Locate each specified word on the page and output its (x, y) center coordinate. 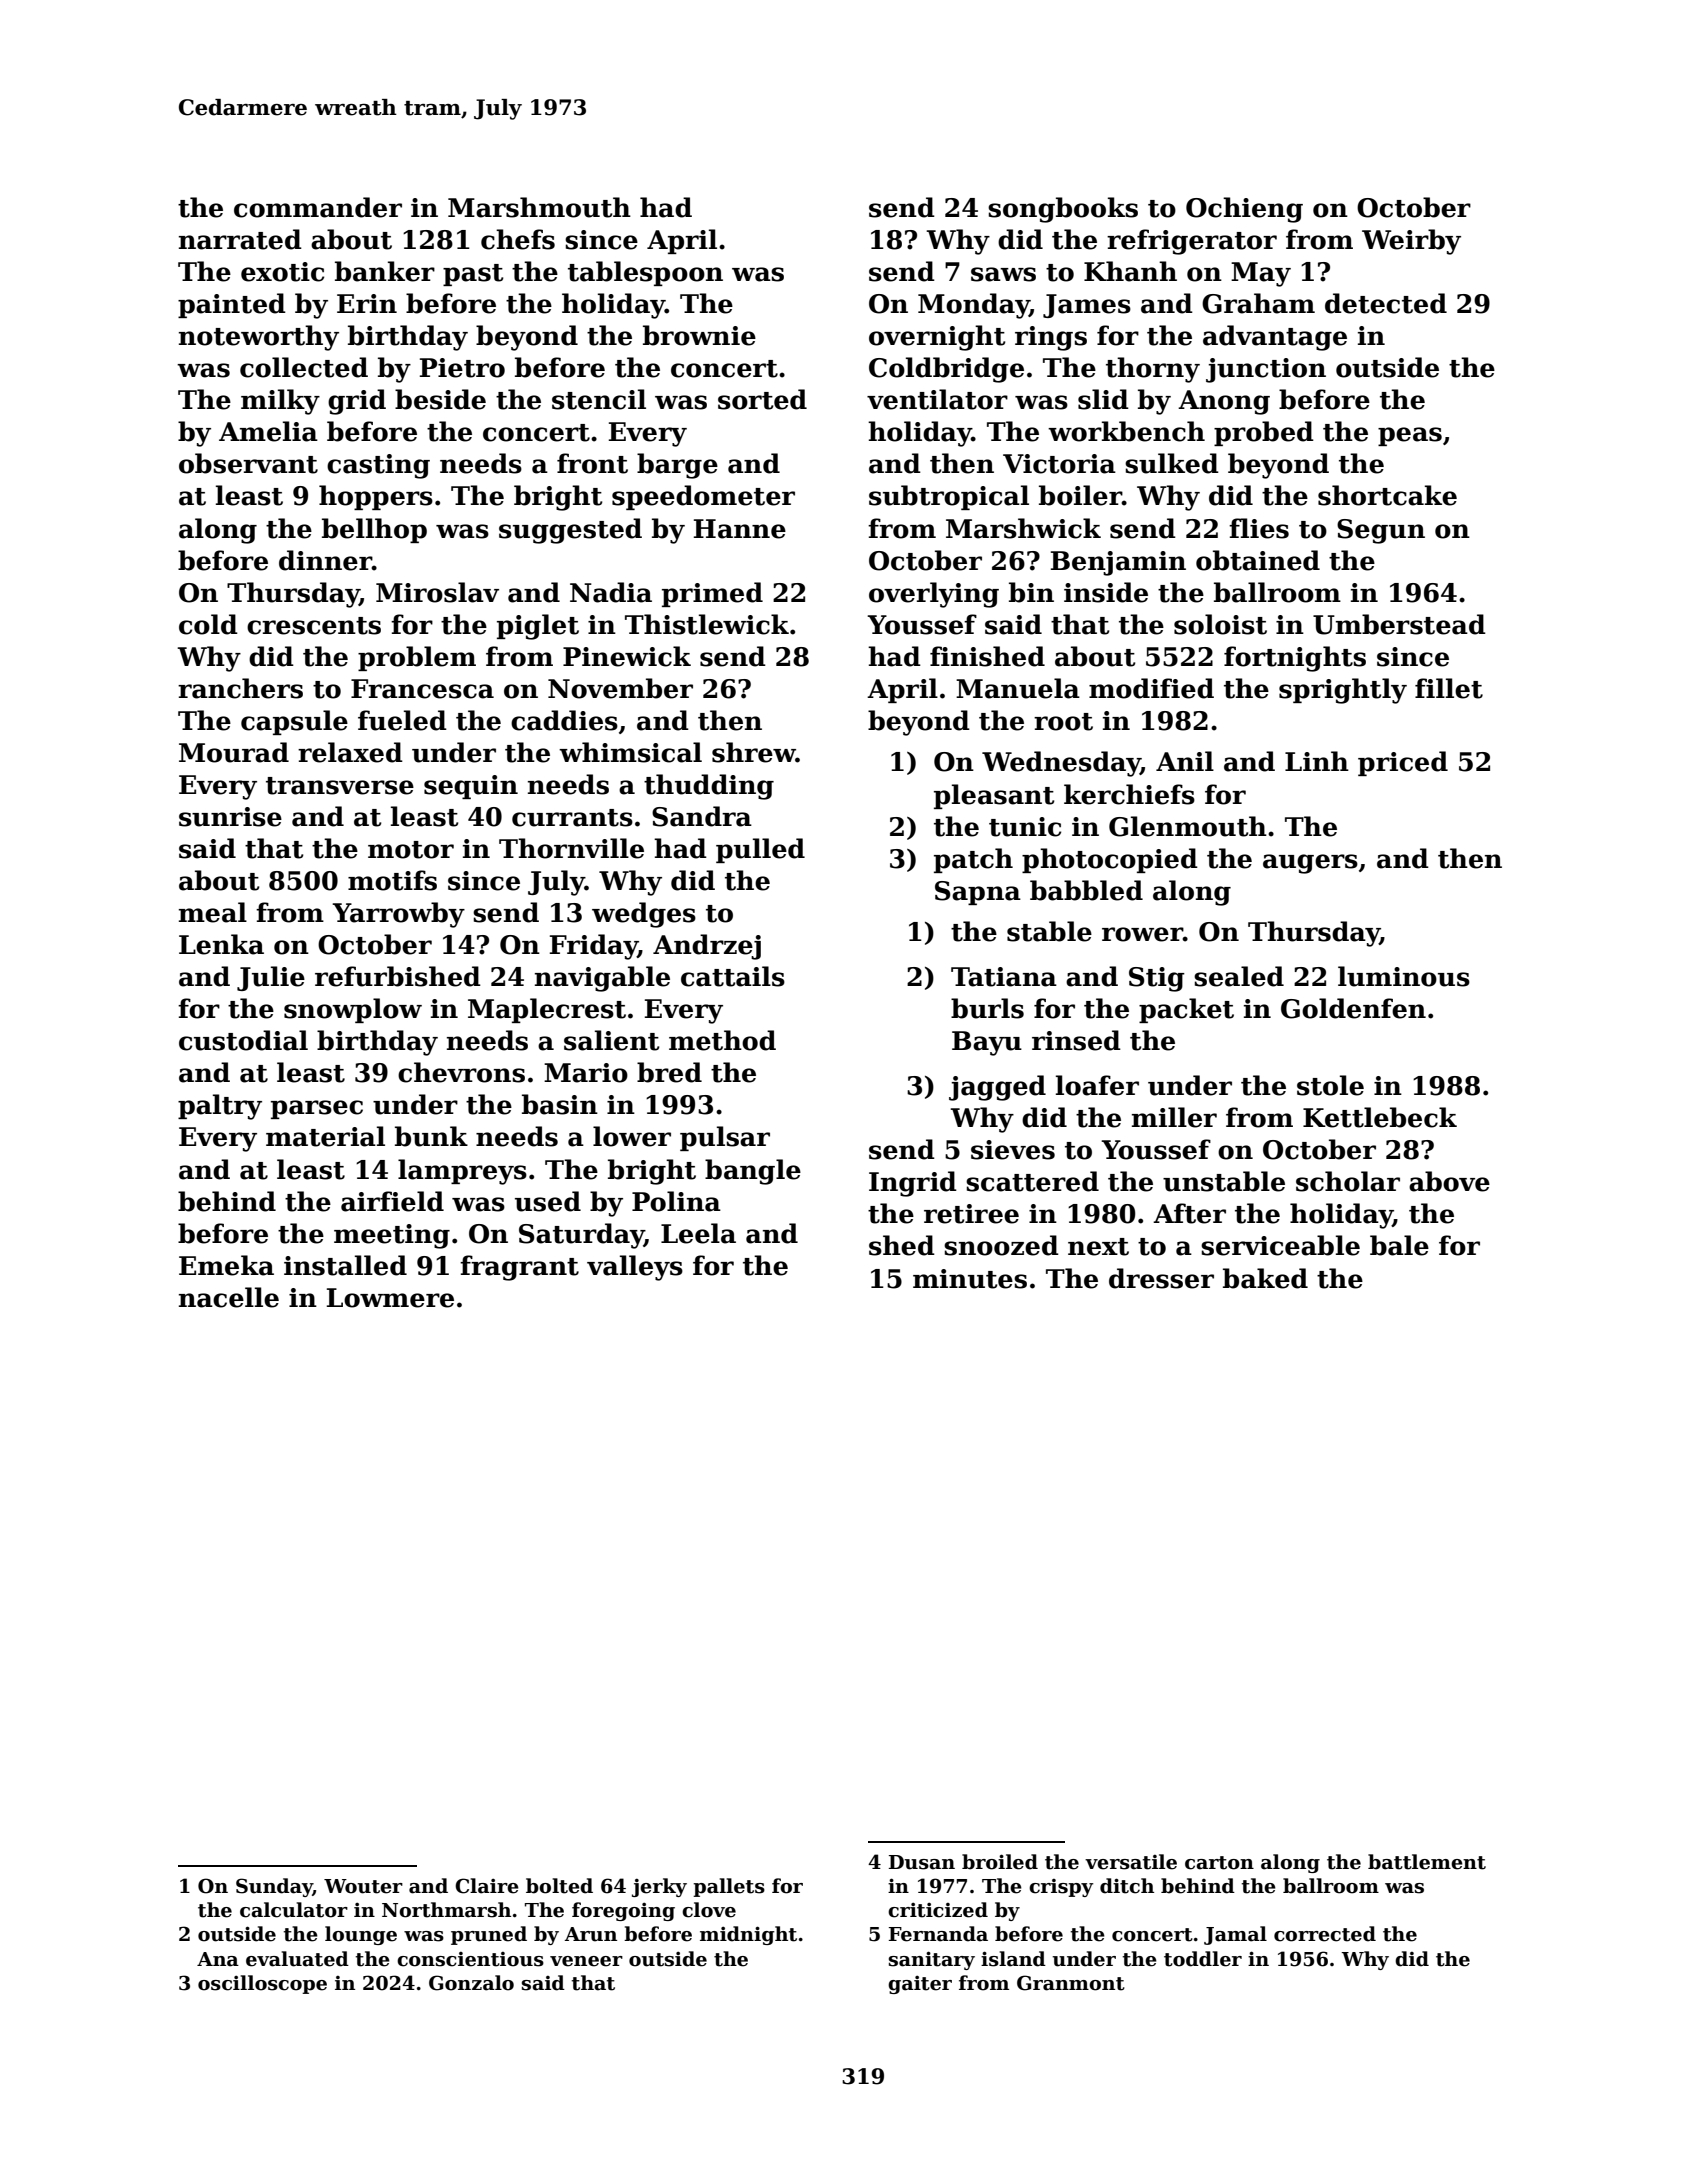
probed (1264, 433)
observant (248, 463)
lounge (361, 1935)
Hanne (740, 529)
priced (1403, 763)
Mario (586, 1073)
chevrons (461, 1072)
